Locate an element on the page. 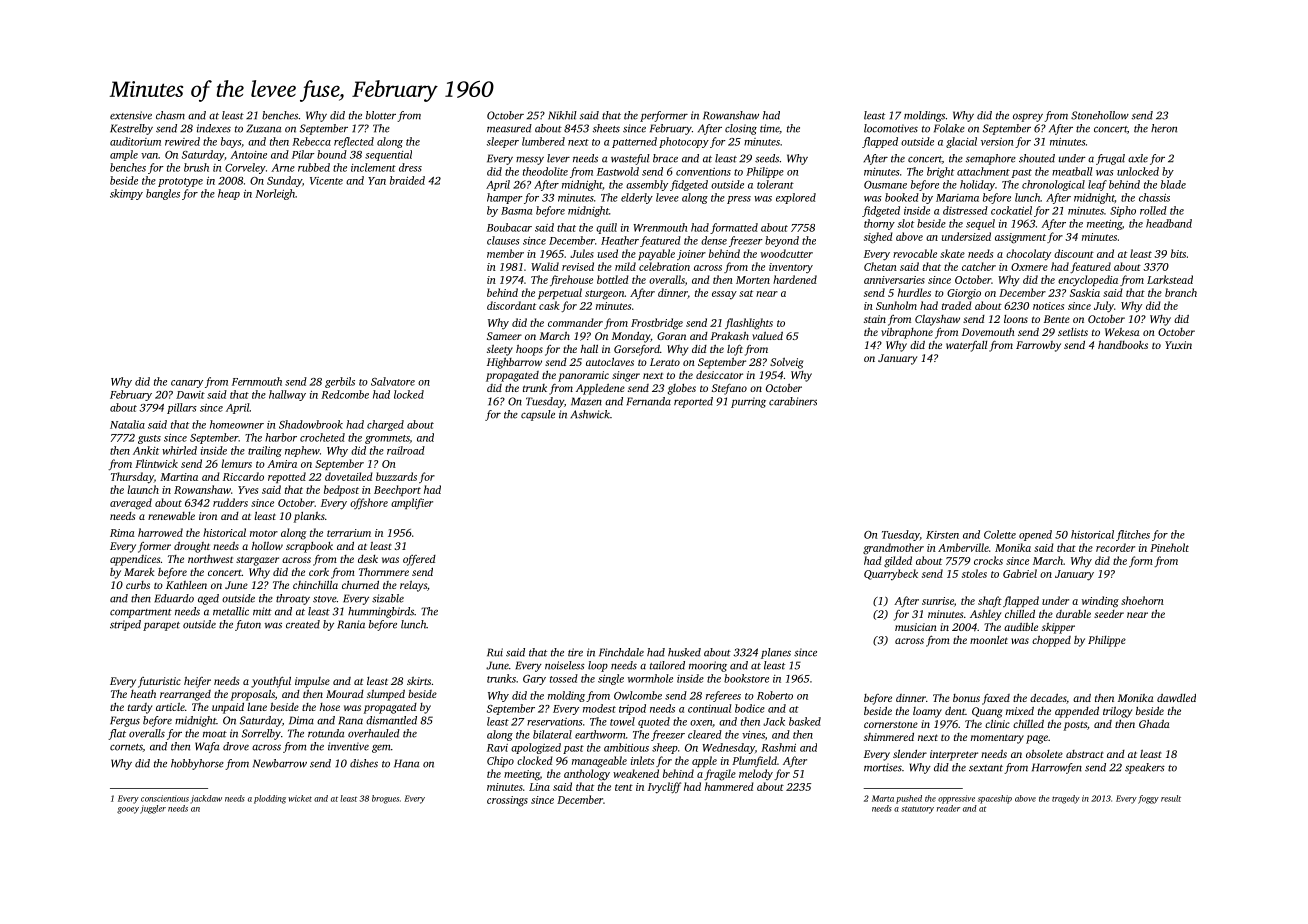 This page has height=924, width=1308. abstract is located at coordinates (1085, 754).
